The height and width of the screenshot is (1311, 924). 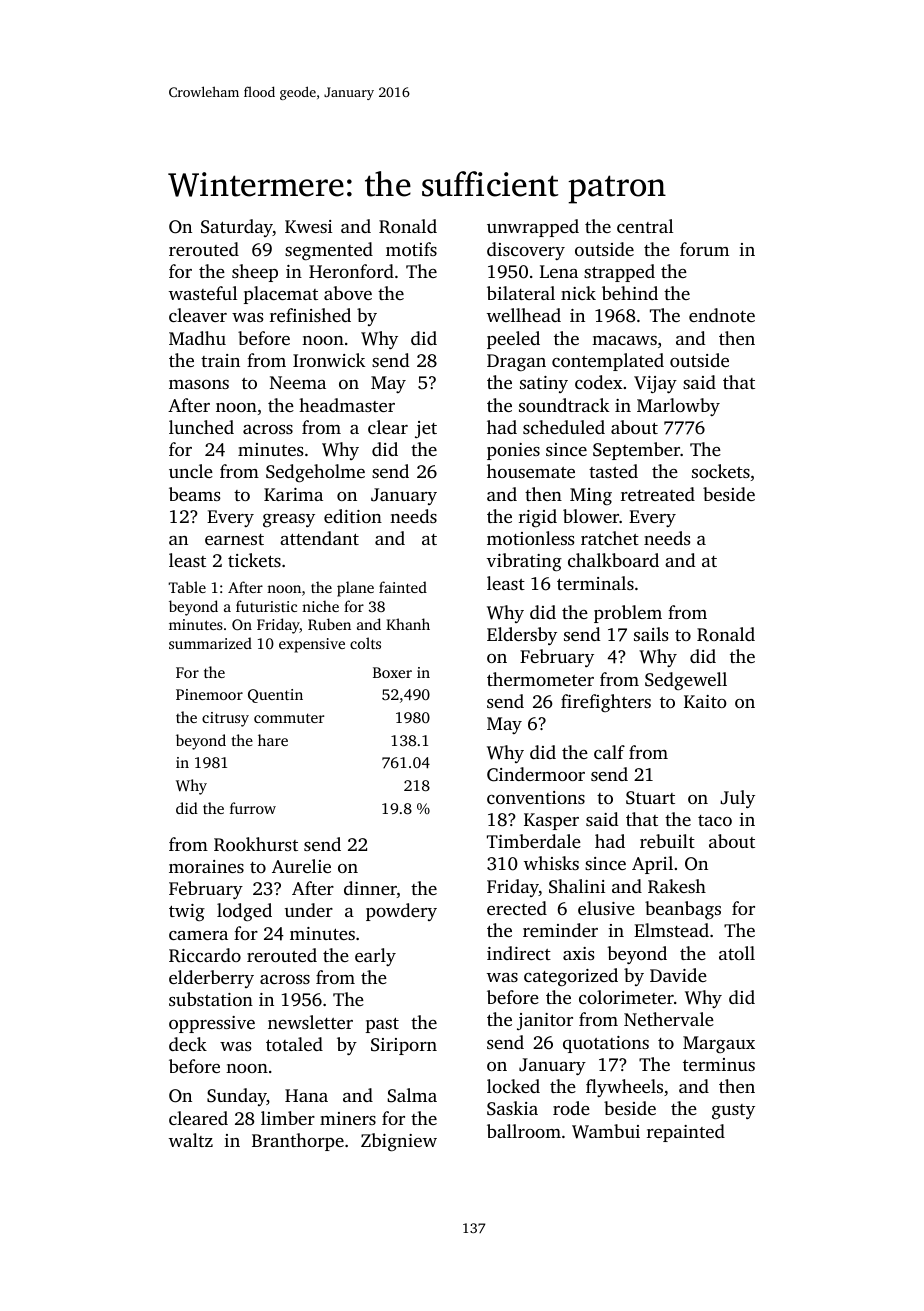 I want to click on hare, so click(x=273, y=740).
